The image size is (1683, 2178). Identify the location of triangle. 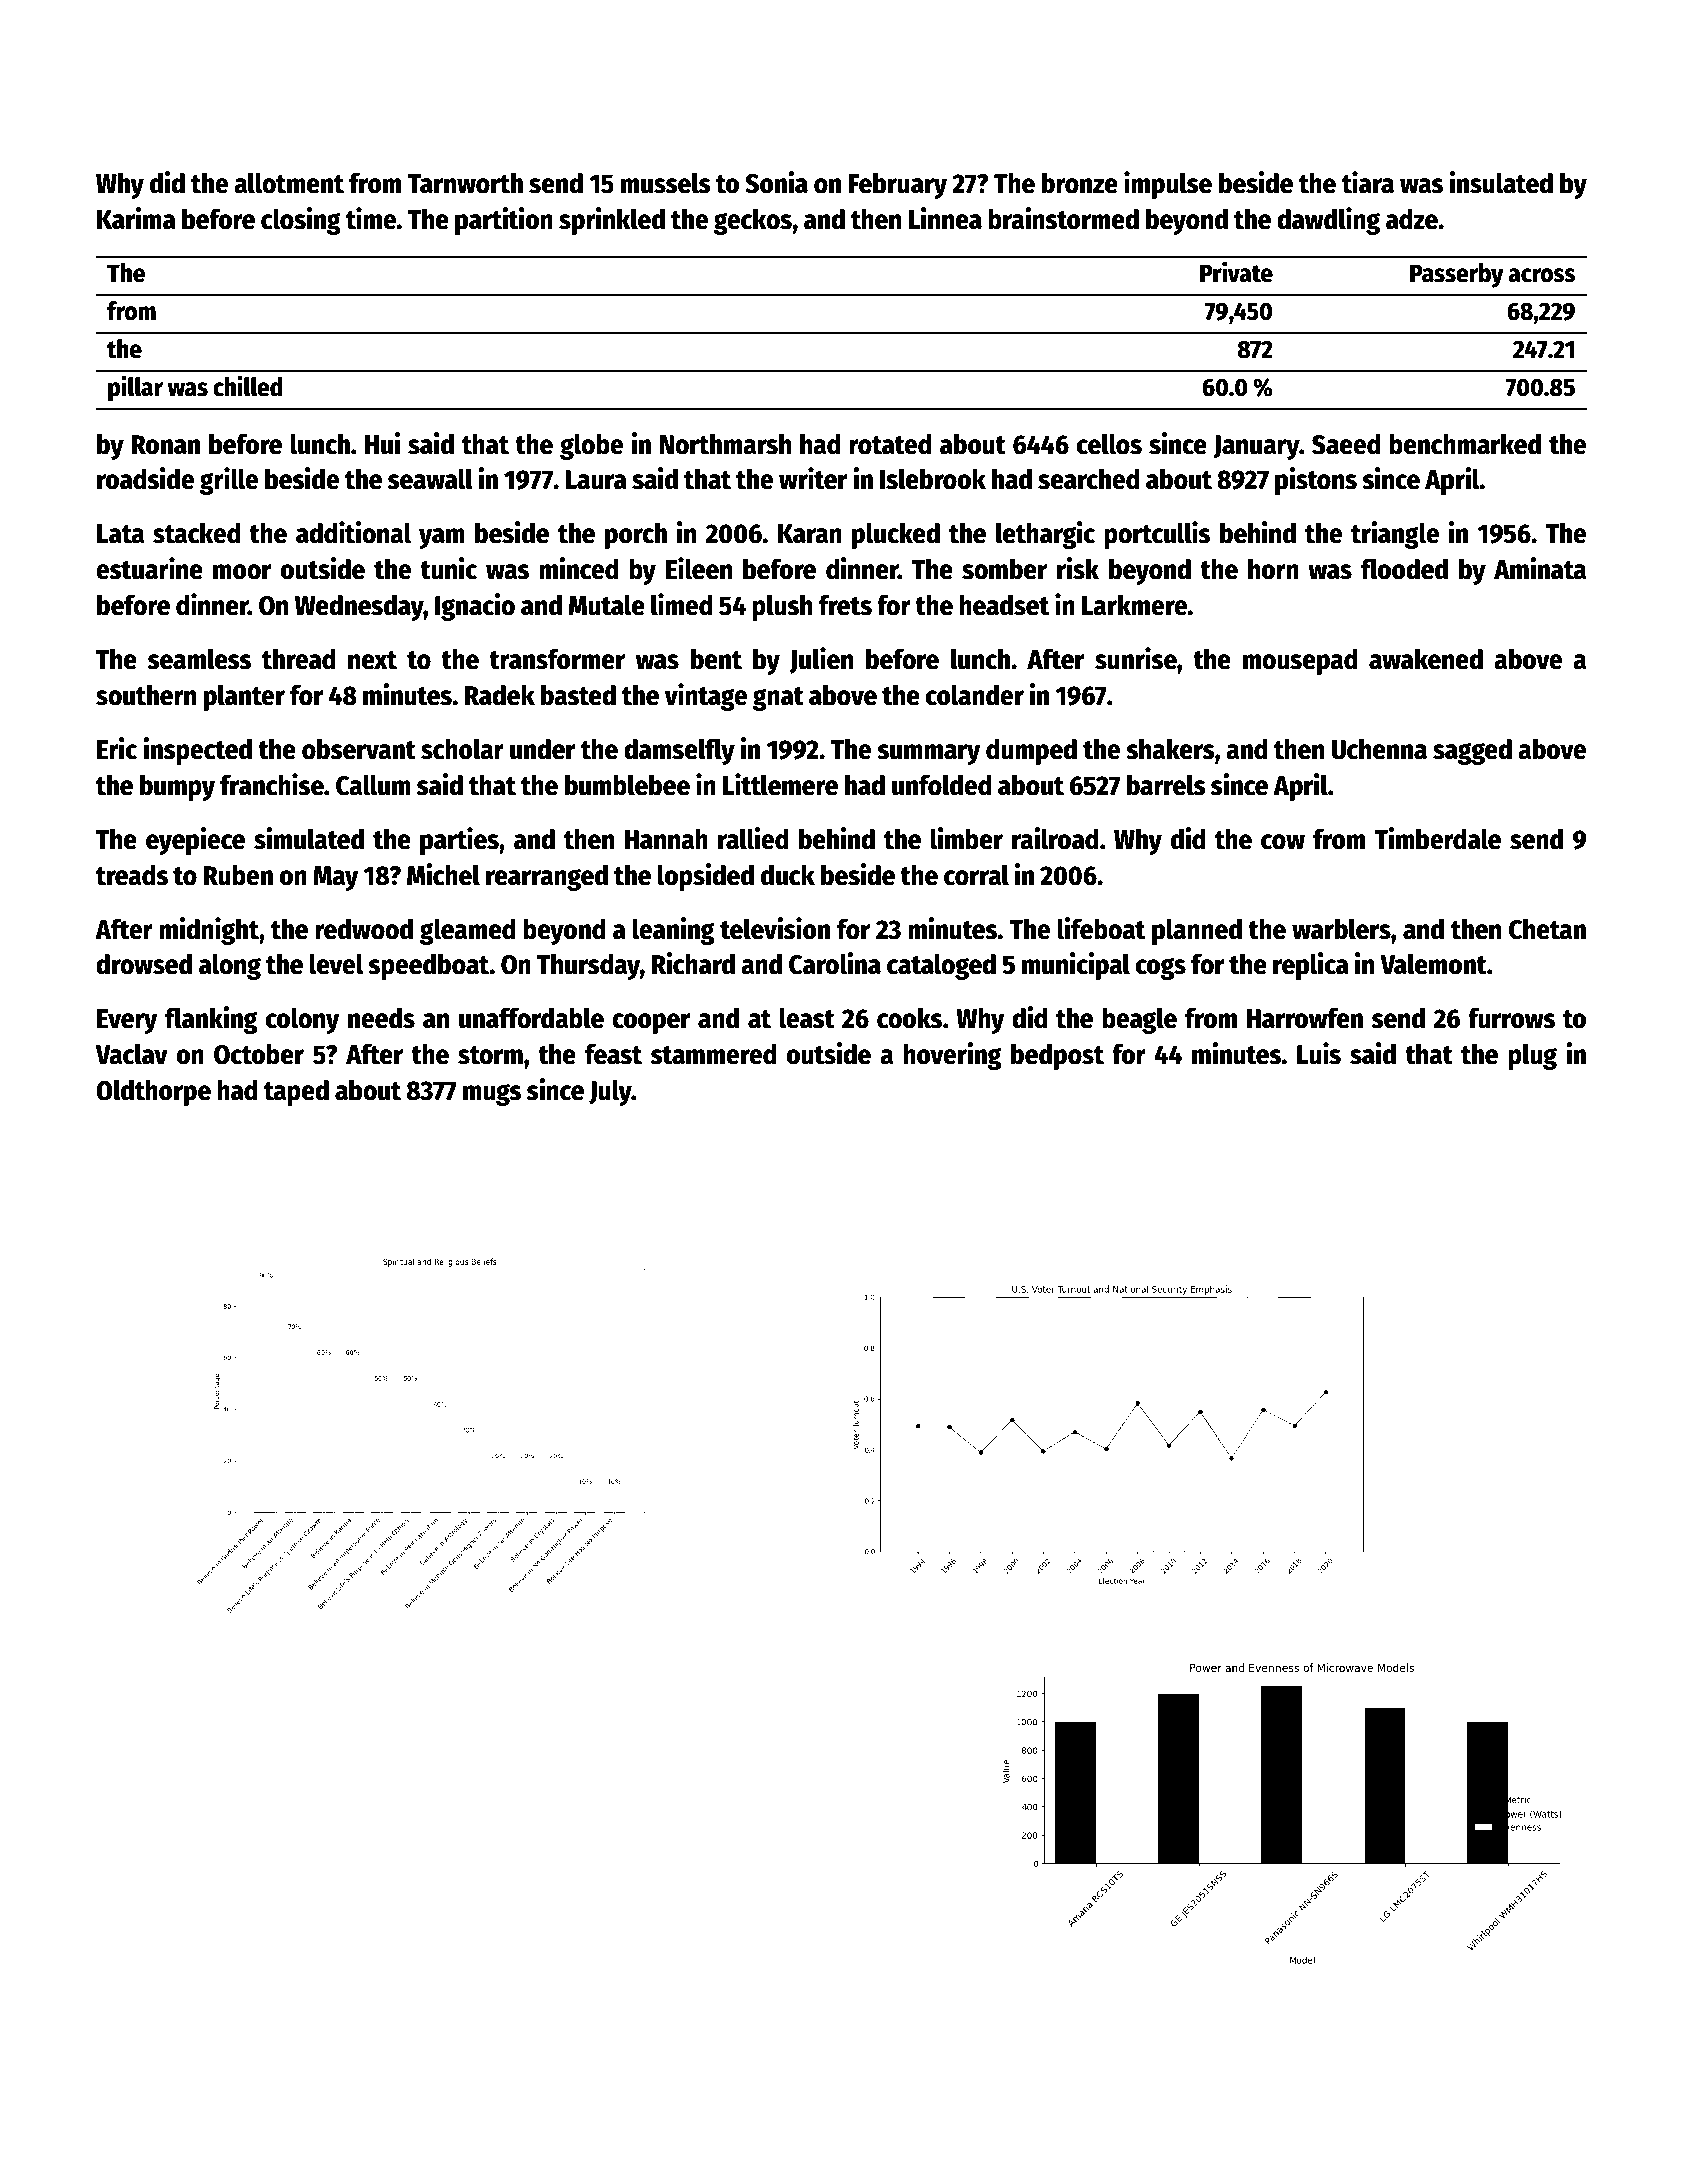
(1395, 535).
